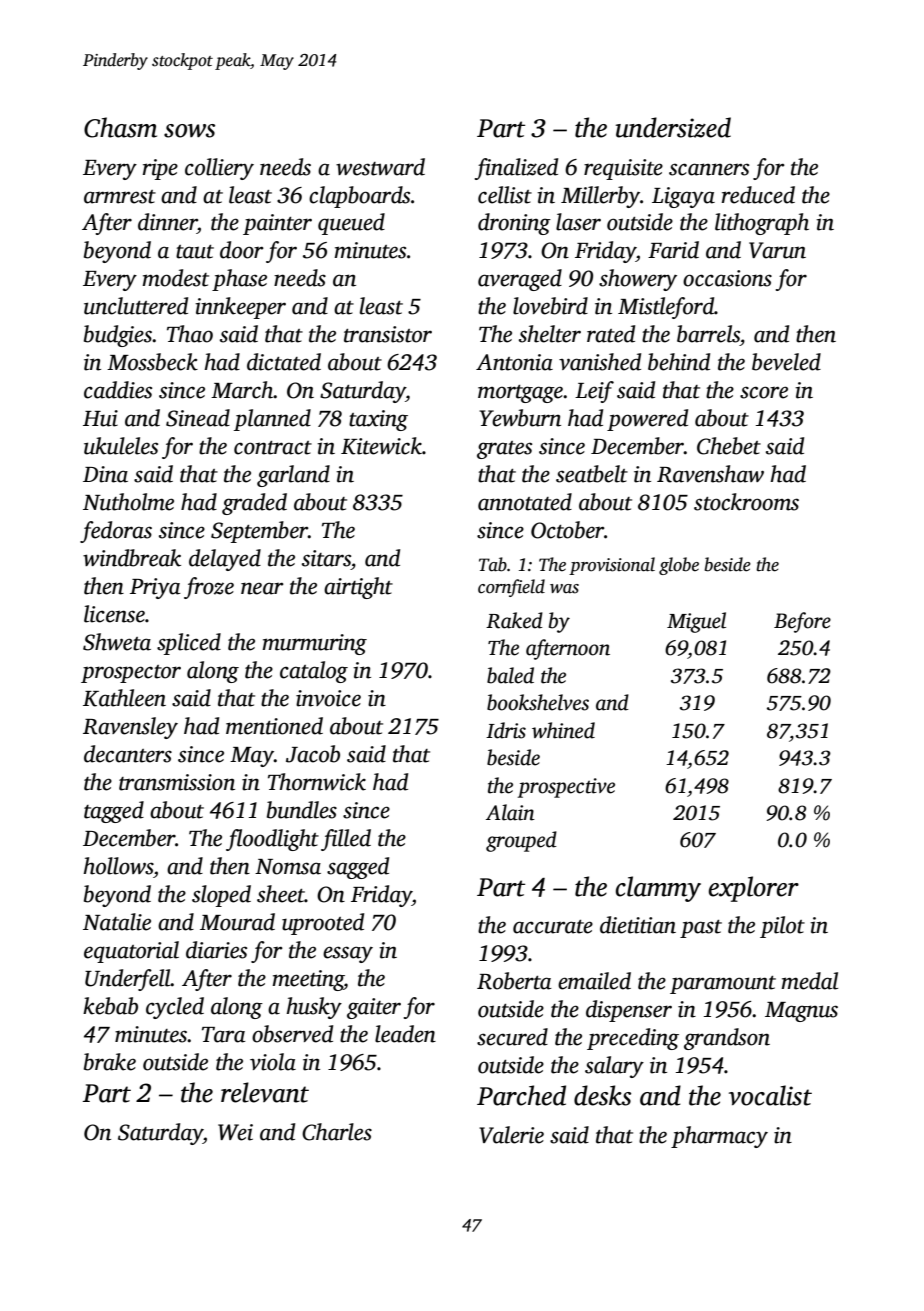 The width and height of the image is (924, 1311). Describe the element at coordinates (511, 1135) in the image. I see `Valerie` at that location.
